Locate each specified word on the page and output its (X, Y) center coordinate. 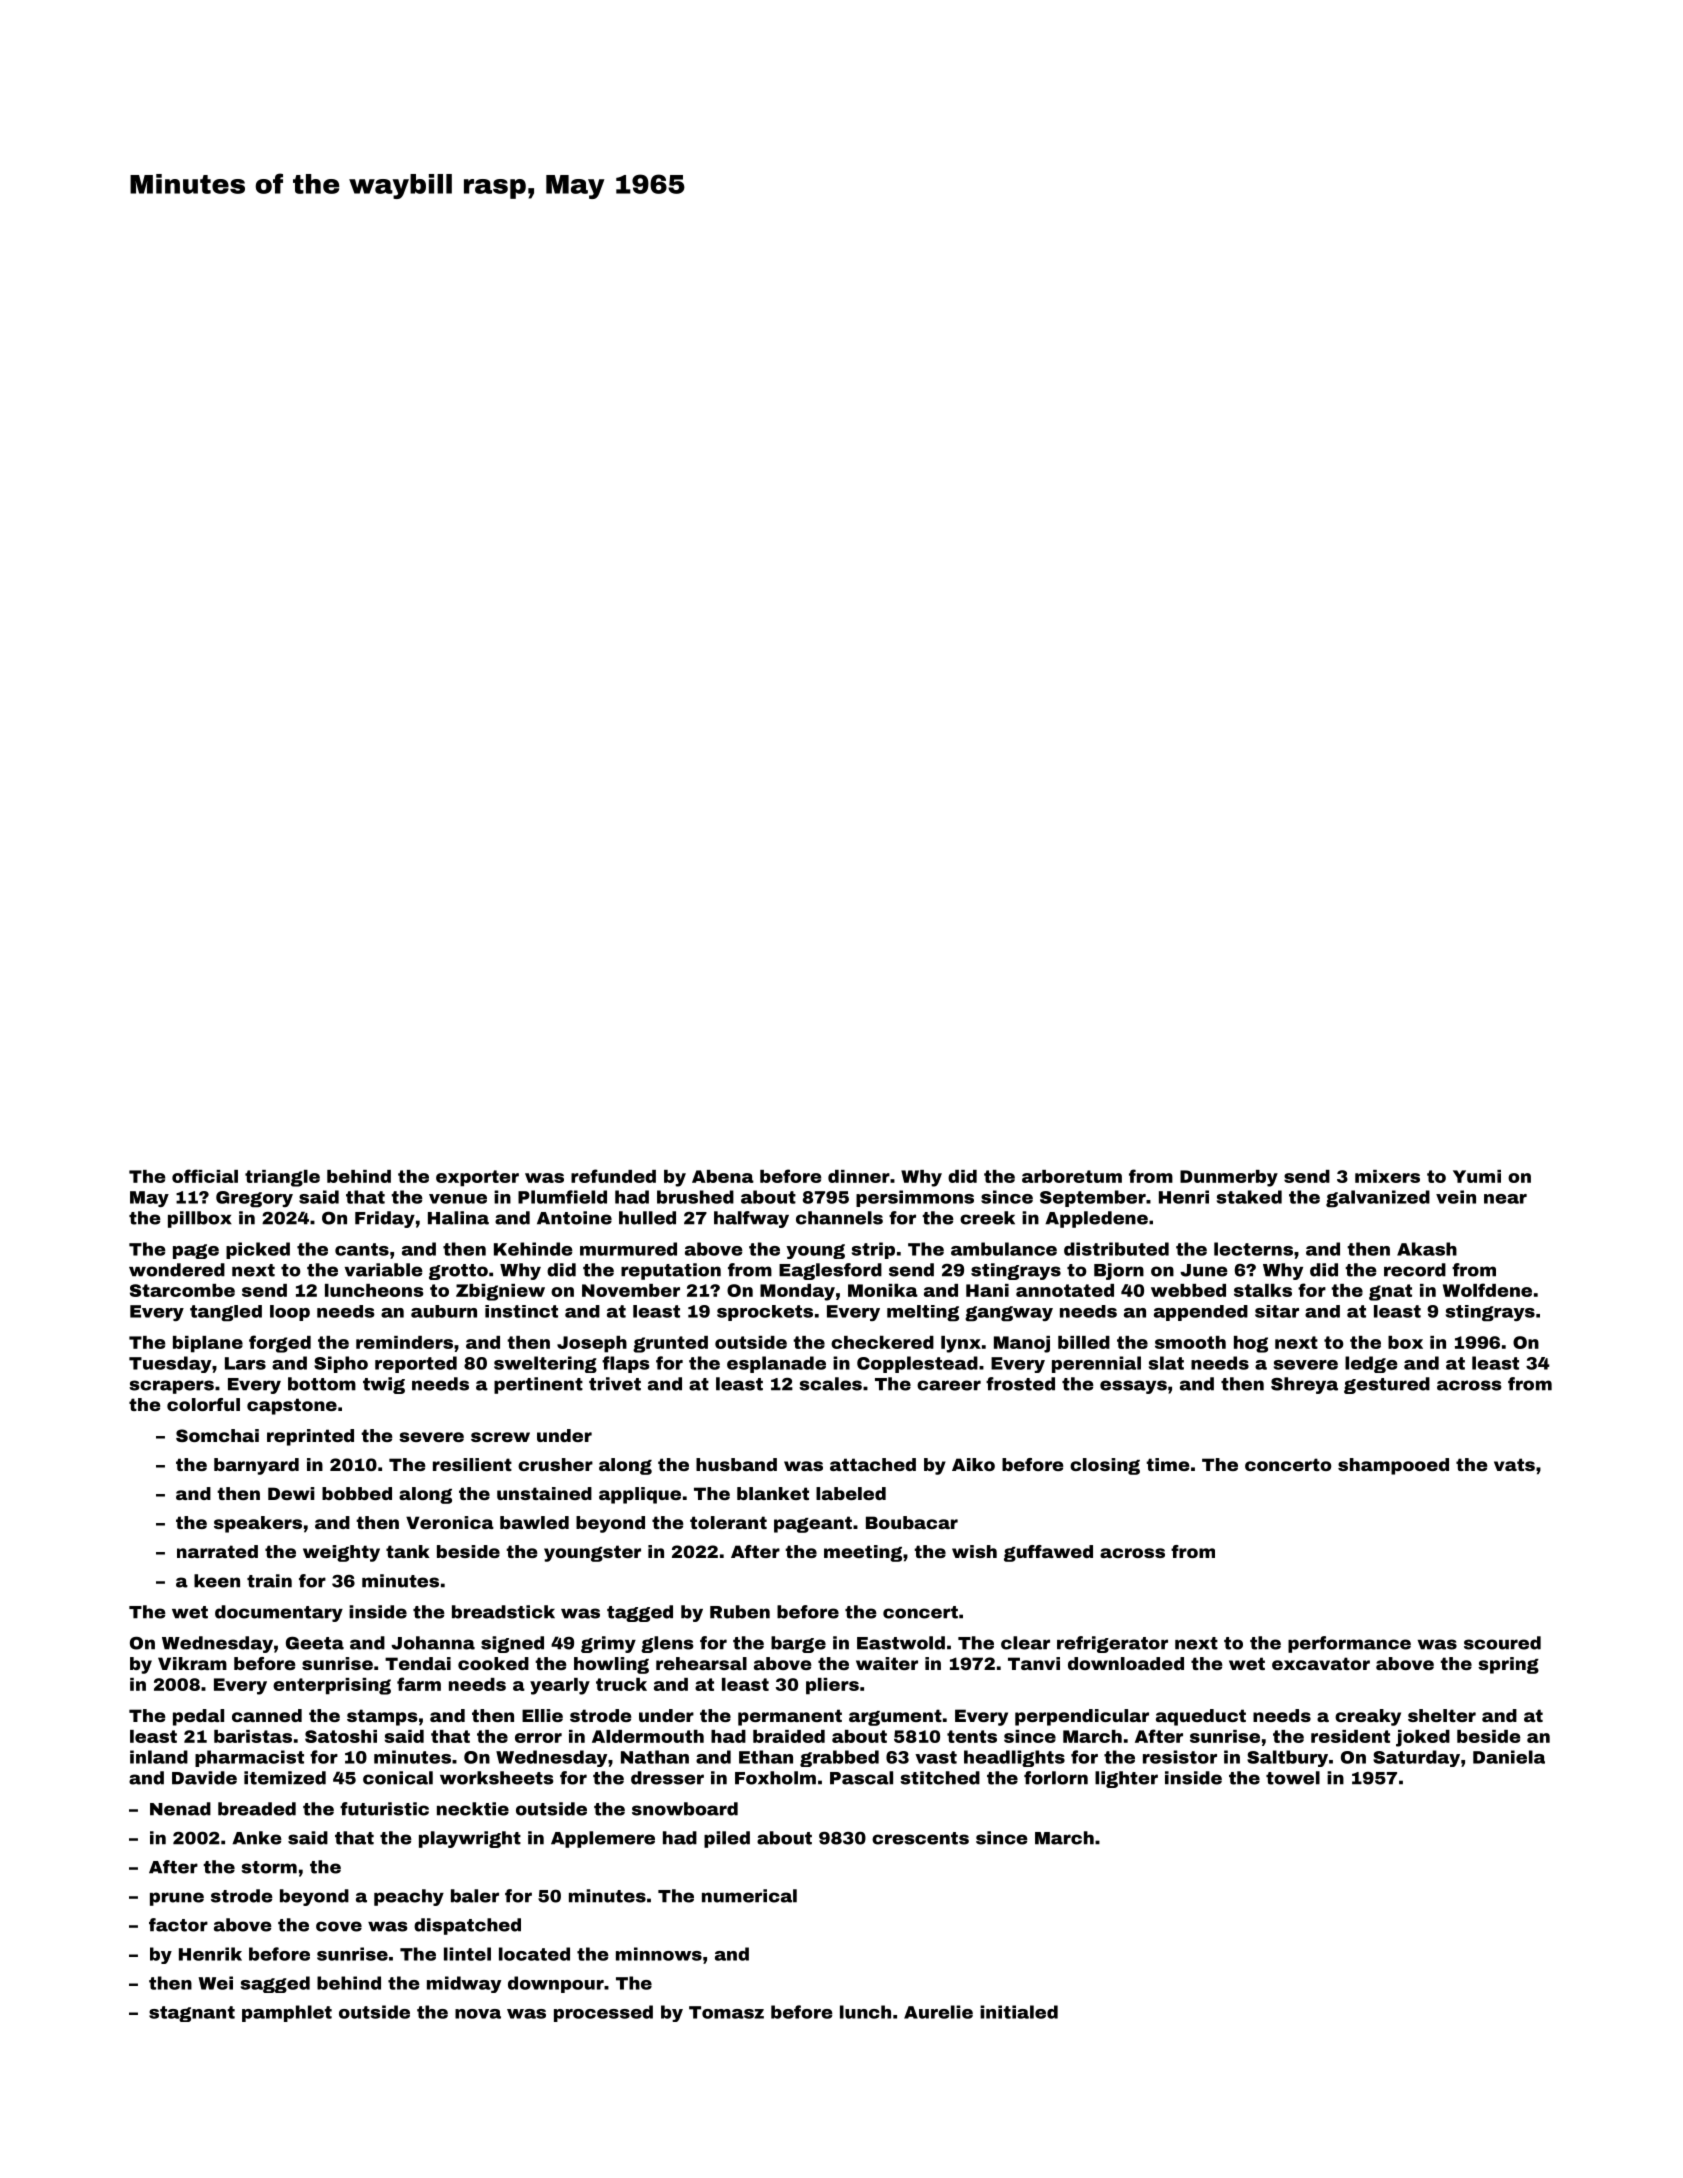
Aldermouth (648, 1736)
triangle (282, 1178)
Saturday (1416, 1758)
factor (178, 1925)
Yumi (1477, 1176)
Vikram (192, 1663)
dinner (859, 1176)
